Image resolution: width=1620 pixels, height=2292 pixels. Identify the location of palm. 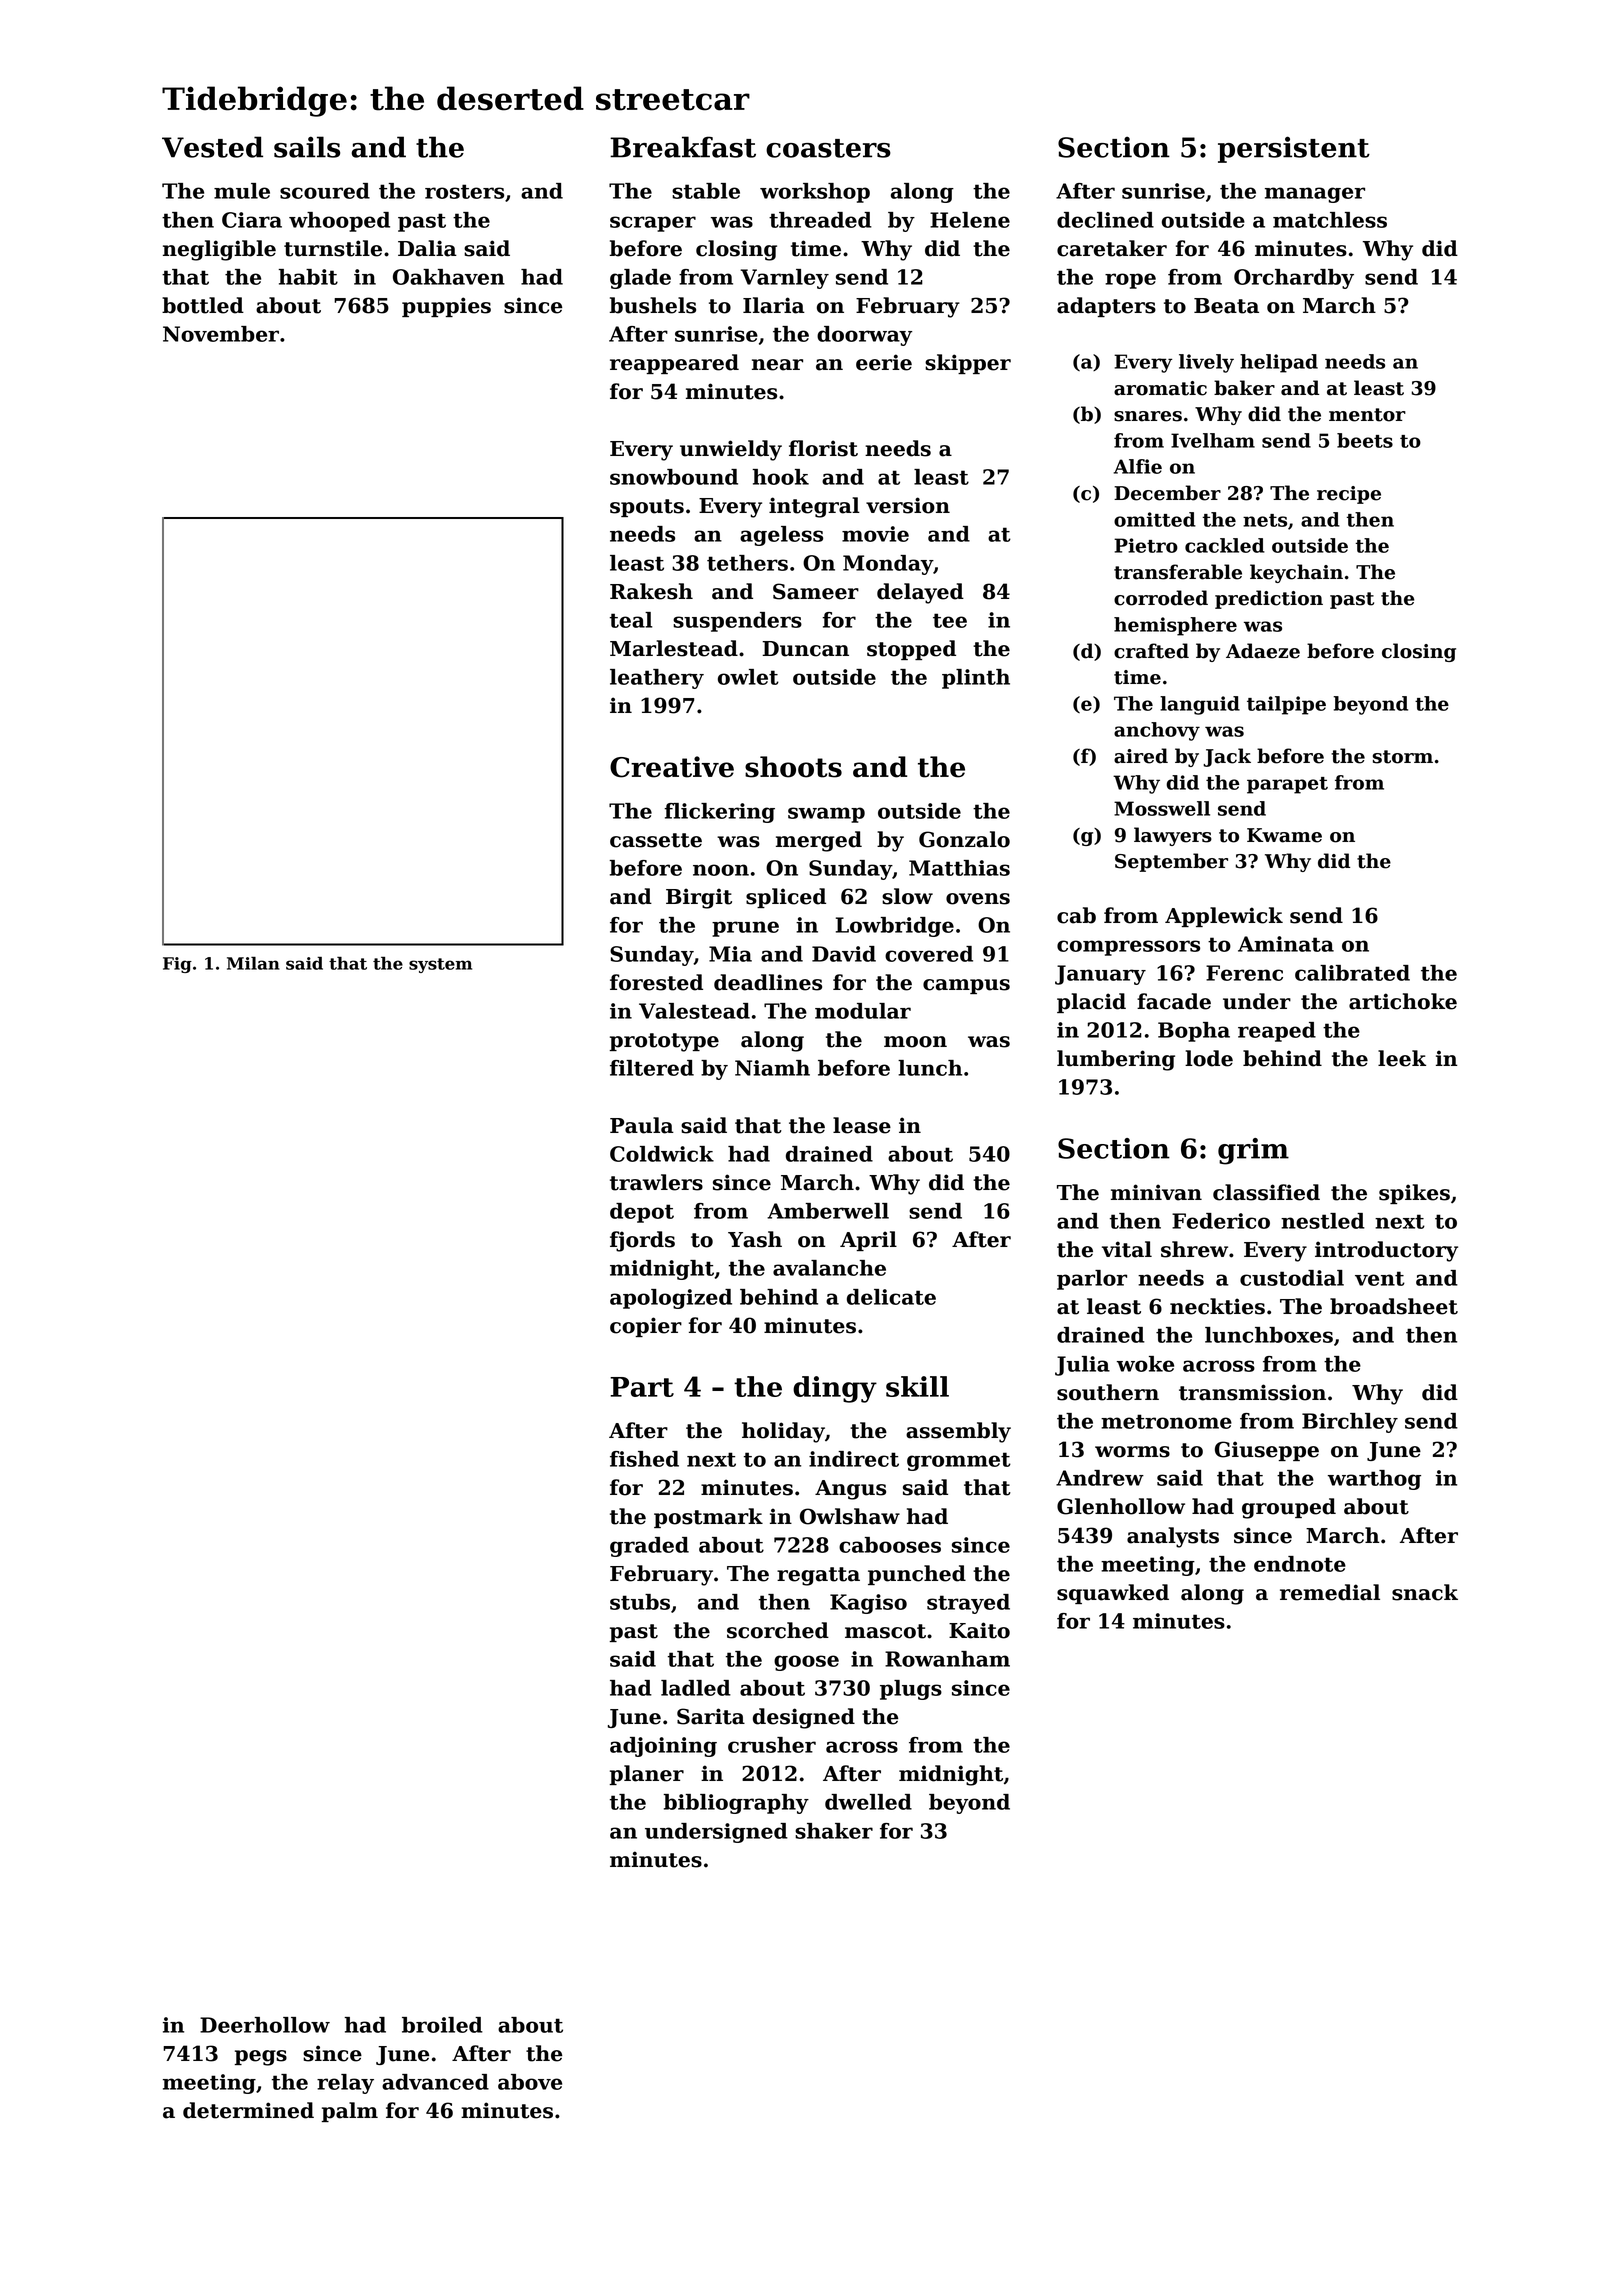
(350, 2112).
